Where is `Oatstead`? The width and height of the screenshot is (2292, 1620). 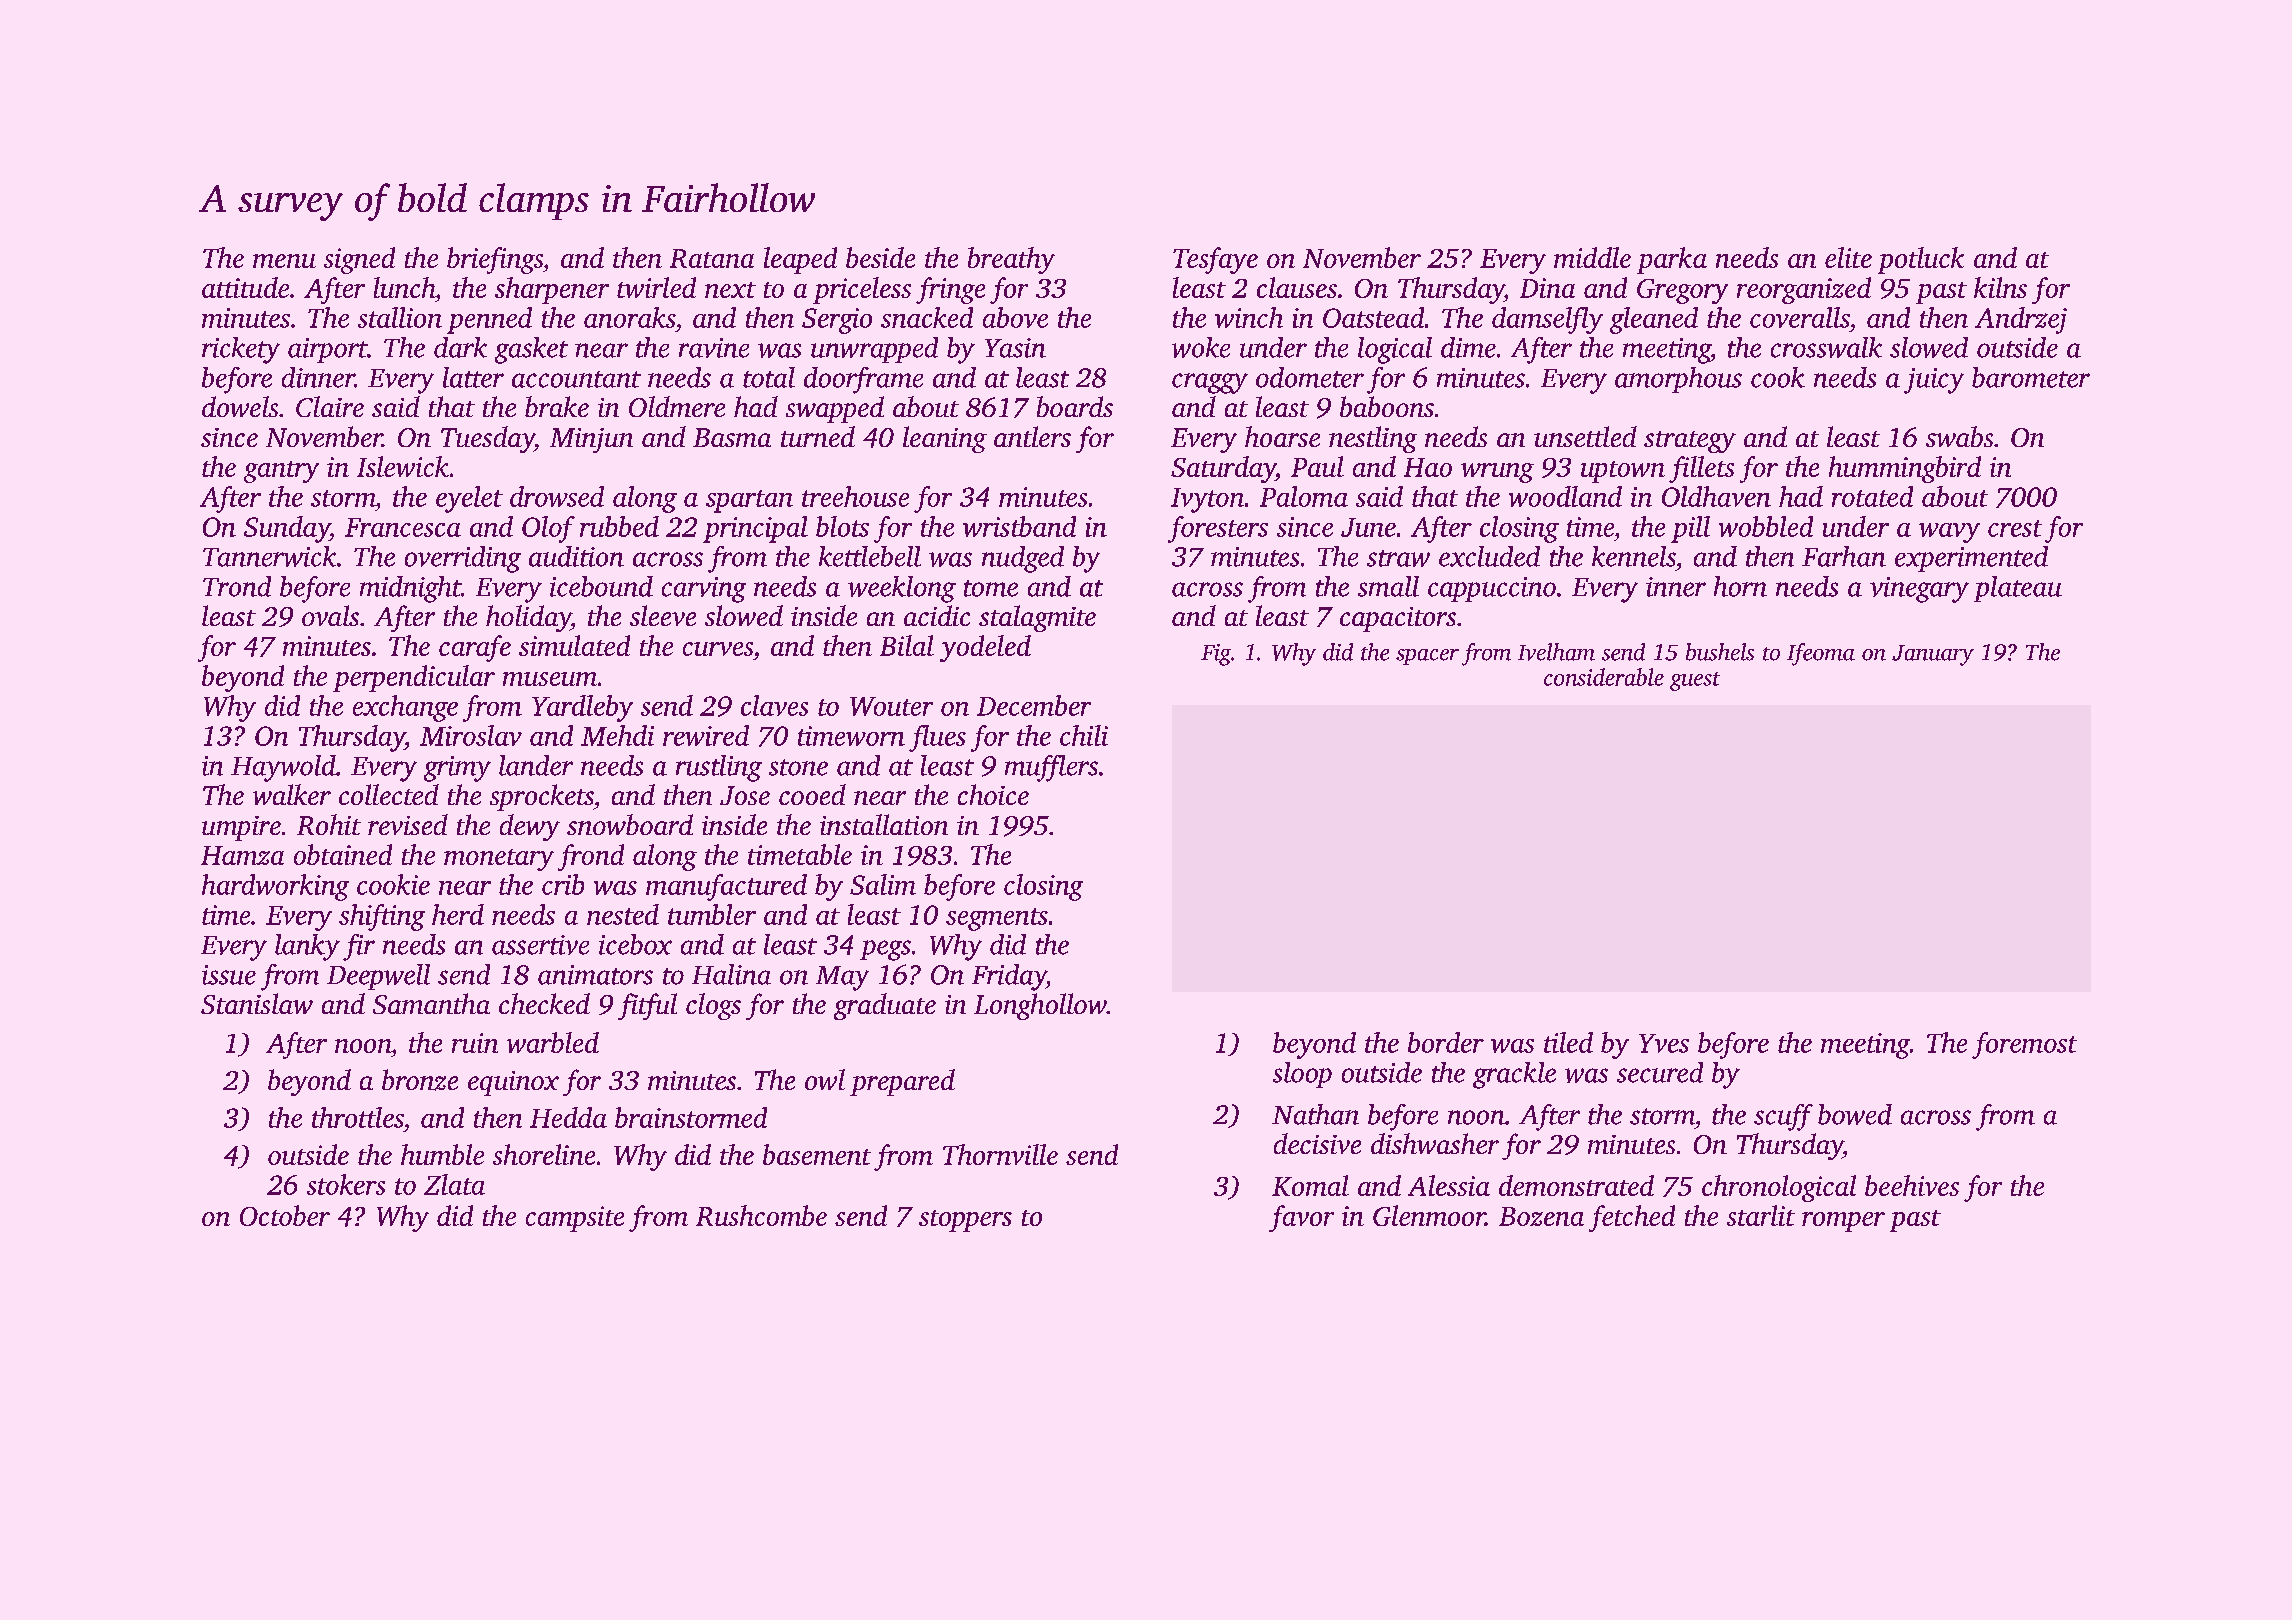
Oatstead is located at coordinates (1373, 317).
